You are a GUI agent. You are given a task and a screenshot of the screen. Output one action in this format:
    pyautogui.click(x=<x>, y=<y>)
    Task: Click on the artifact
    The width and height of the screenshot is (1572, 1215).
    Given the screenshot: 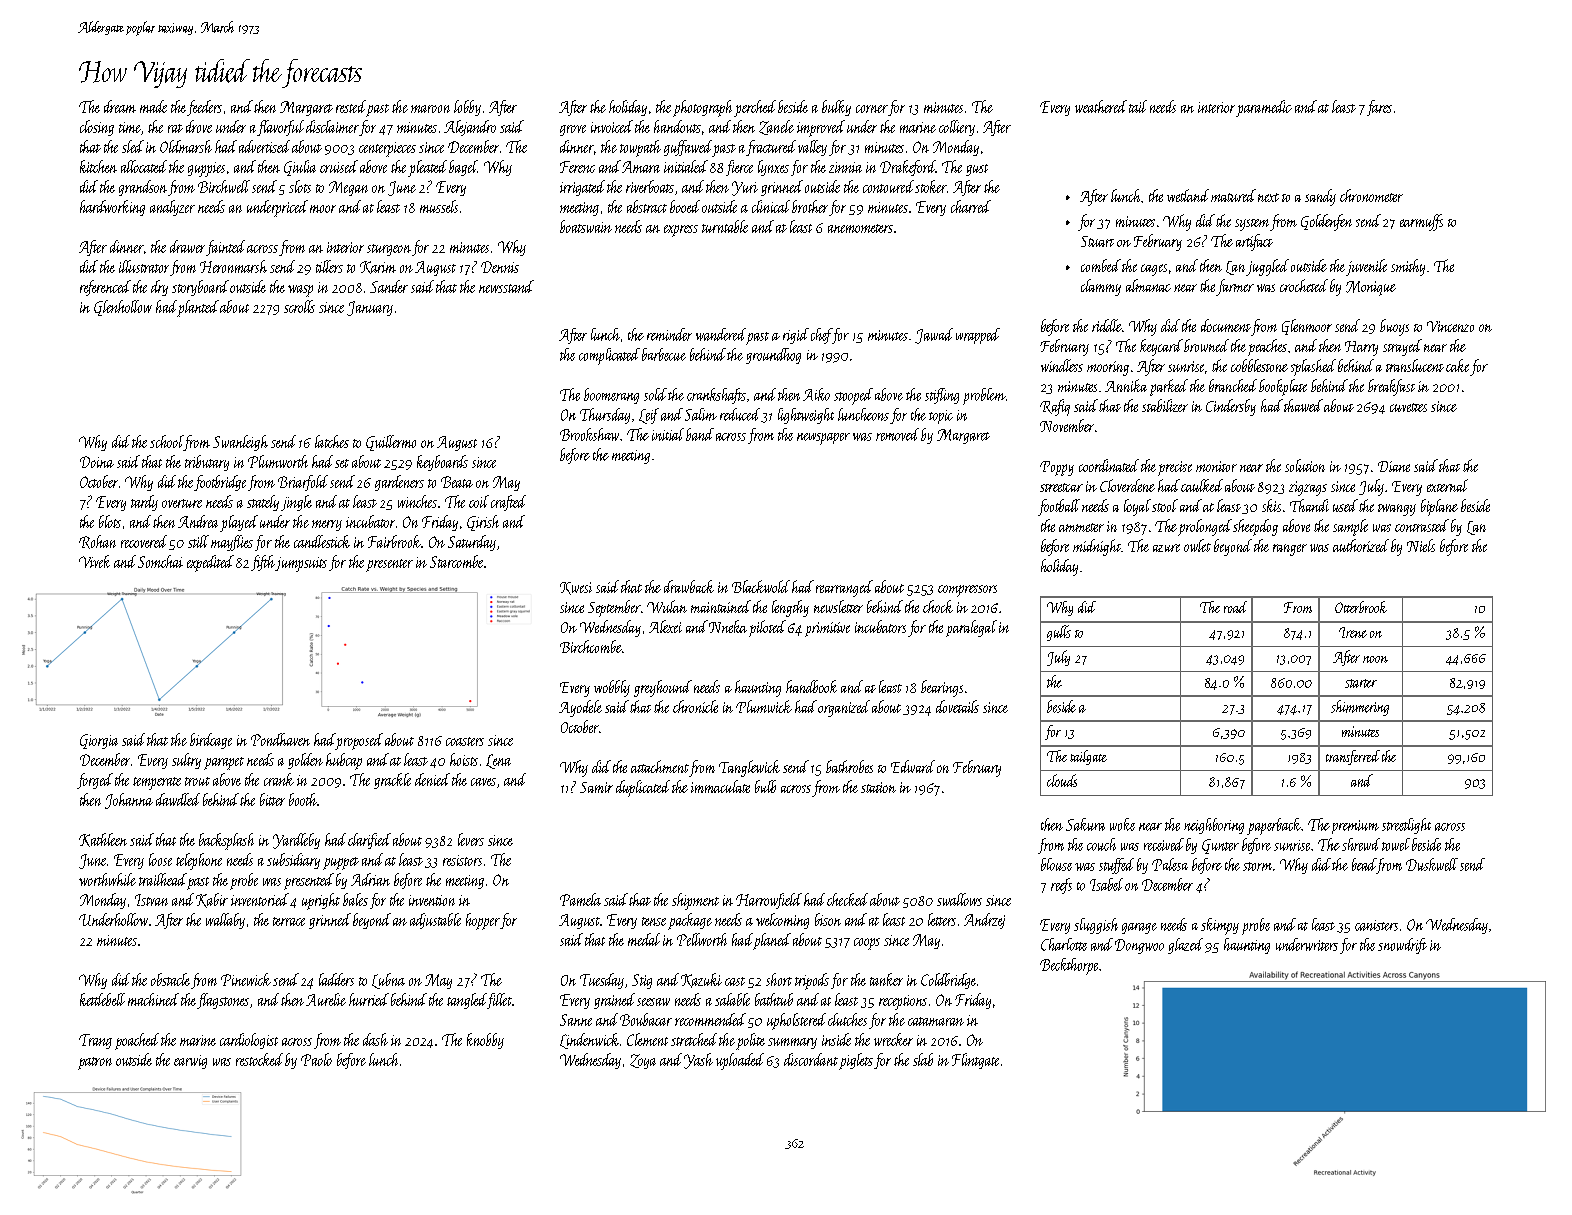 What is the action you would take?
    pyautogui.click(x=1254, y=242)
